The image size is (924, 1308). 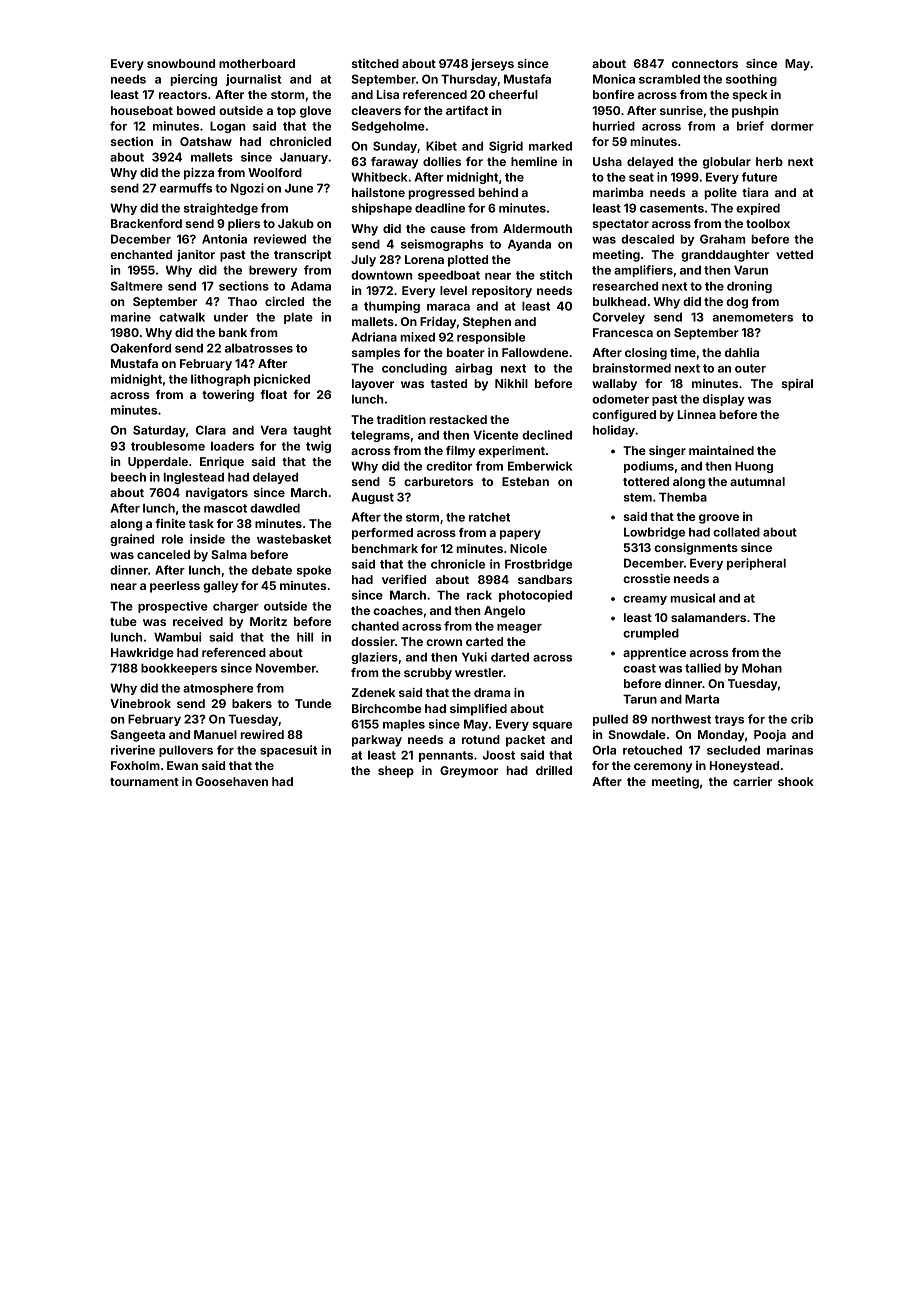 I want to click on anemometers, so click(x=752, y=317).
